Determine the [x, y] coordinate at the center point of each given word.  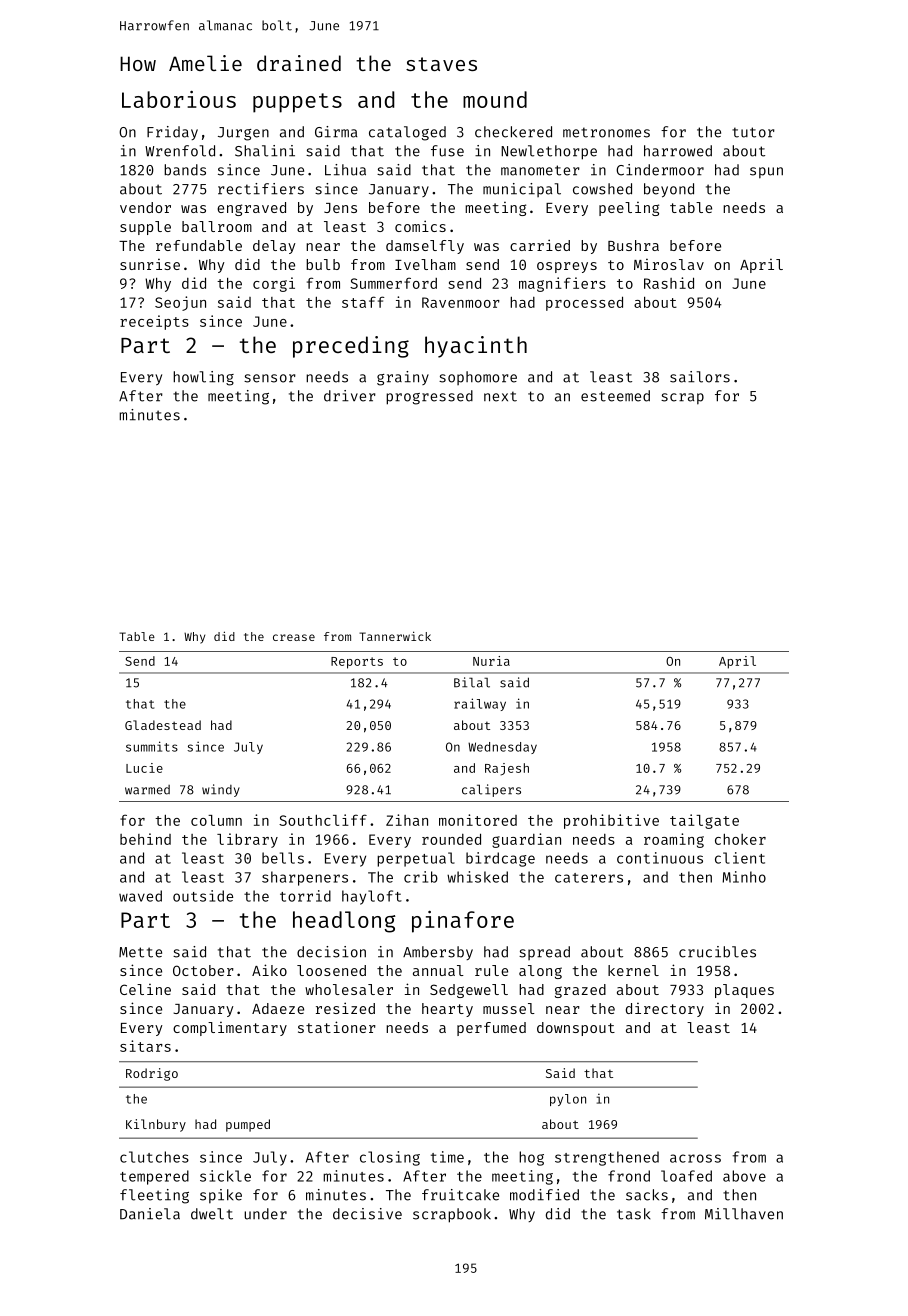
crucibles [717, 952]
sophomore [478, 378]
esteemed [615, 396]
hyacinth [476, 347]
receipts [154, 322]
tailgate [704, 821]
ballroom [217, 226]
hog [531, 1158]
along [540, 972]
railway [480, 704]
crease [294, 637]
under [265, 1214]
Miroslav [669, 264]
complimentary [230, 1029]
